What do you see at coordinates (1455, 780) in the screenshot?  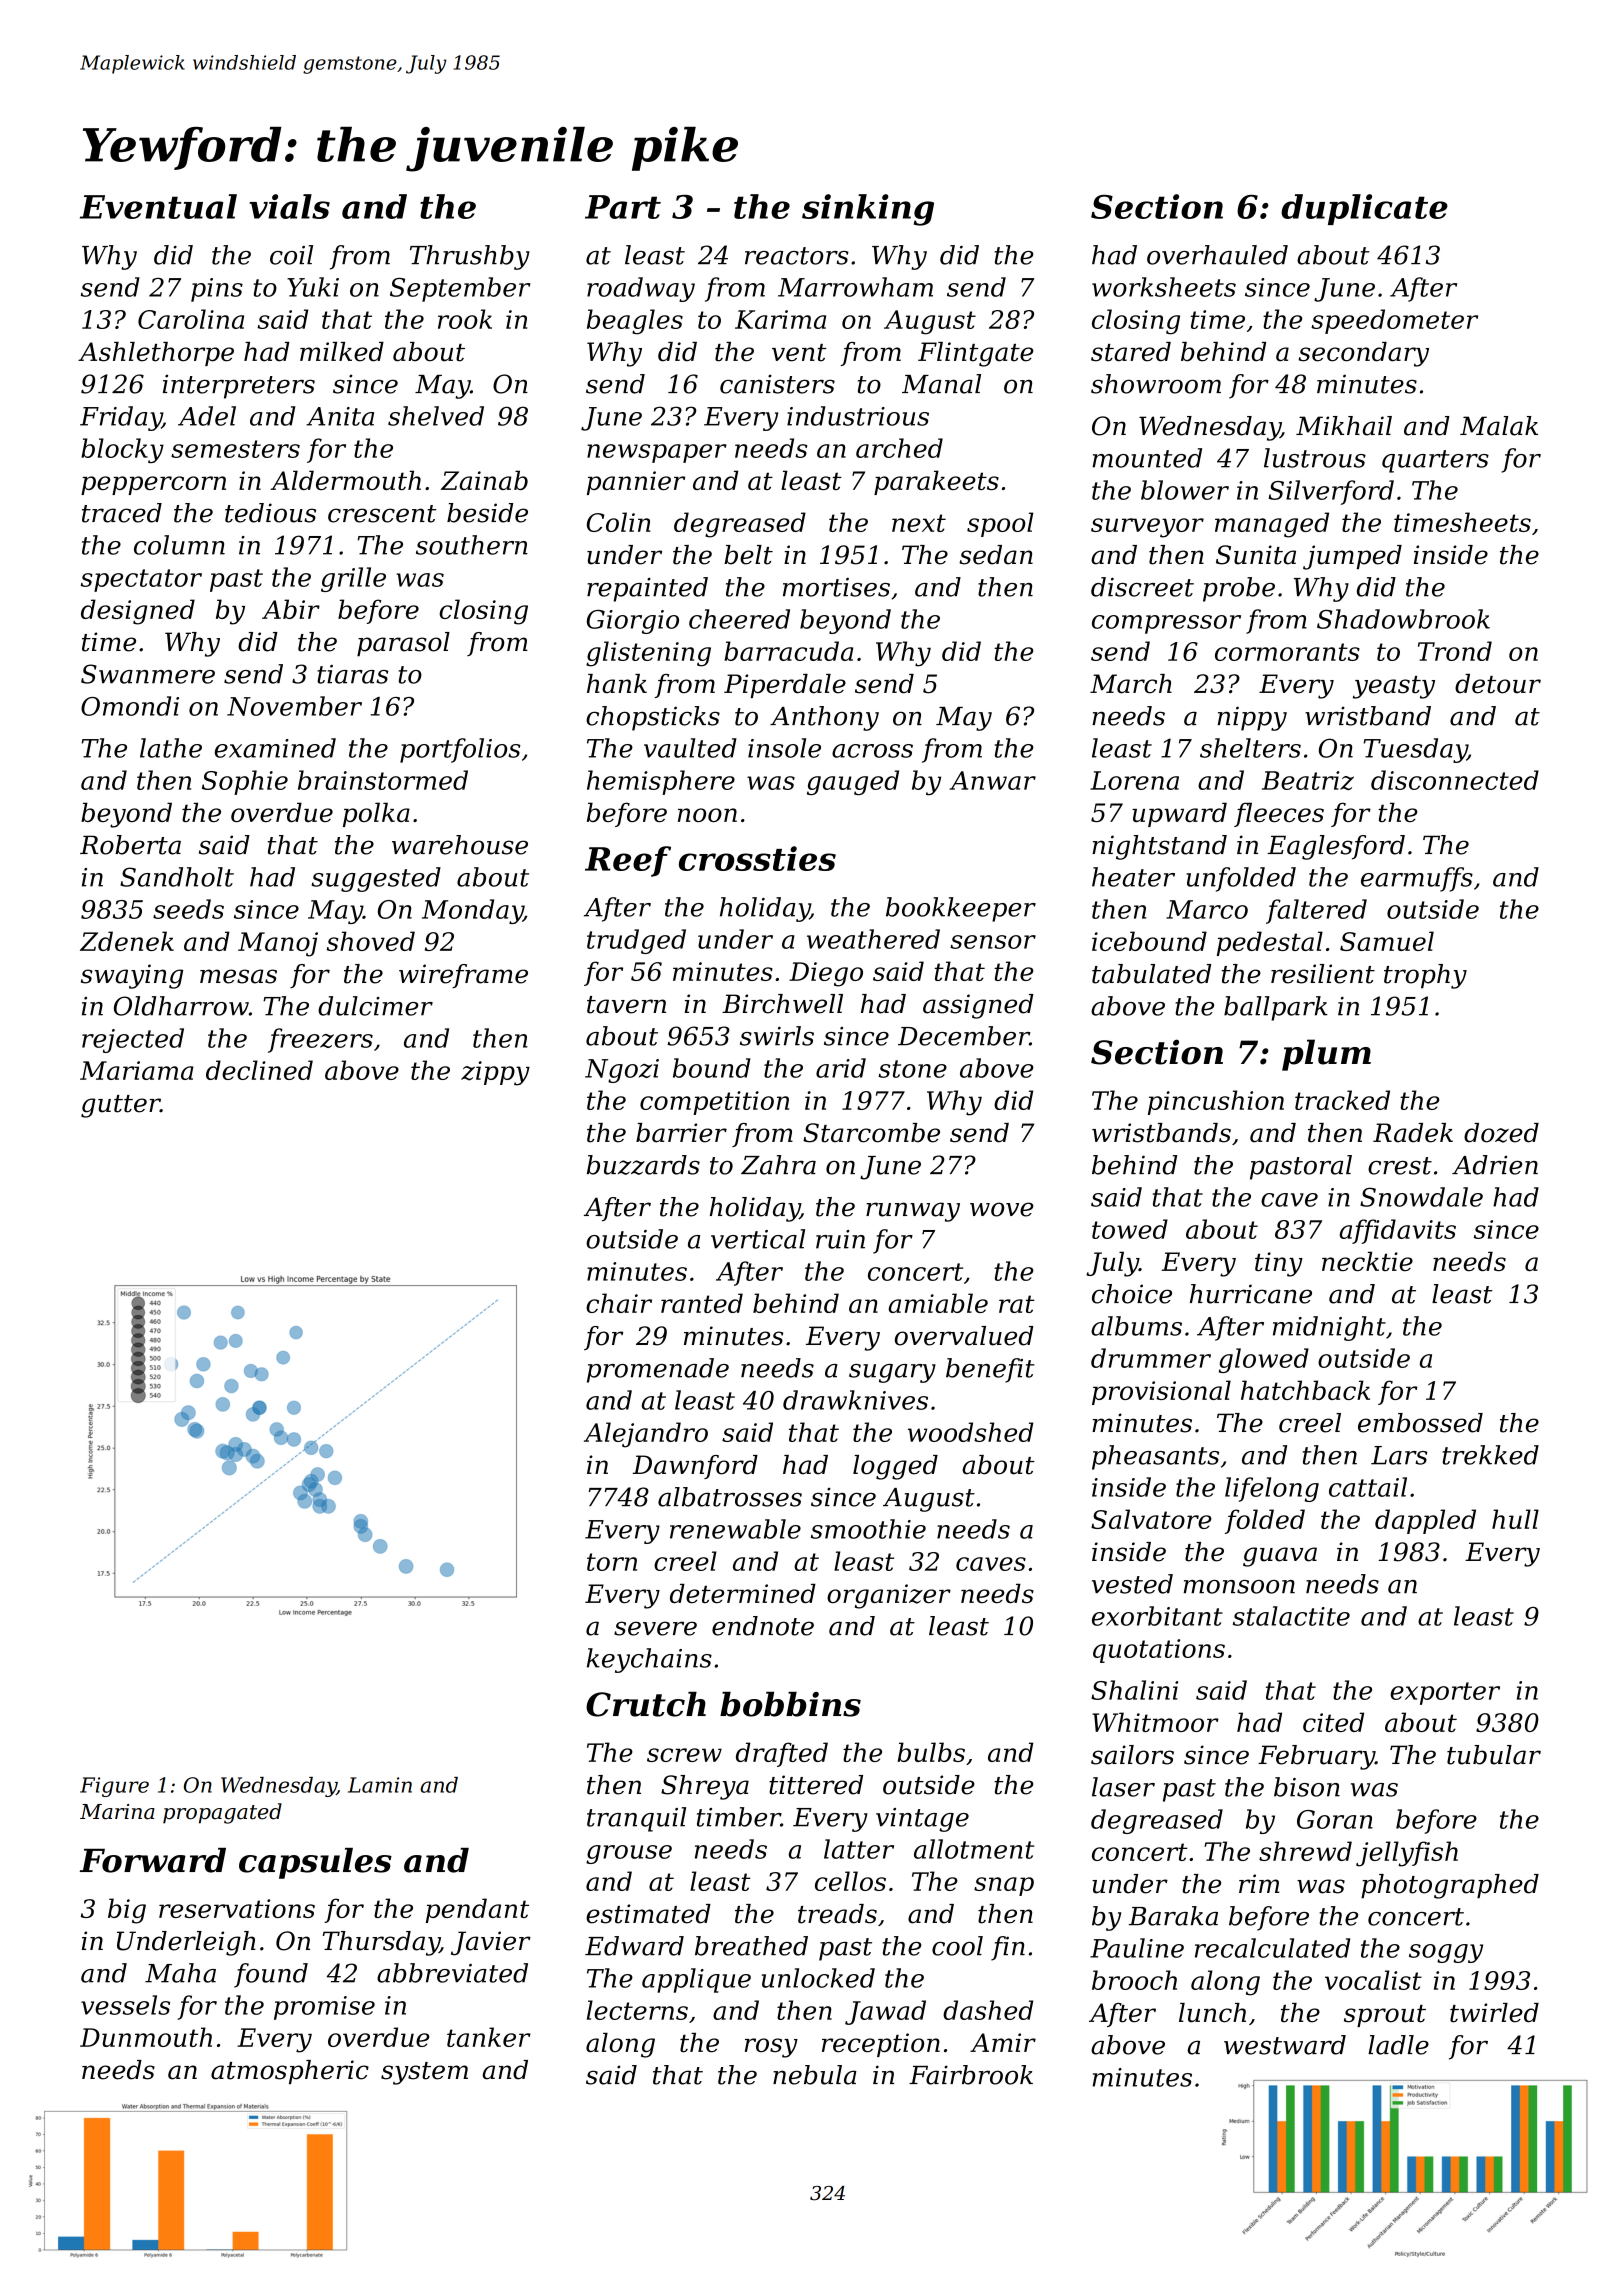 I see `disconnected` at bounding box center [1455, 780].
